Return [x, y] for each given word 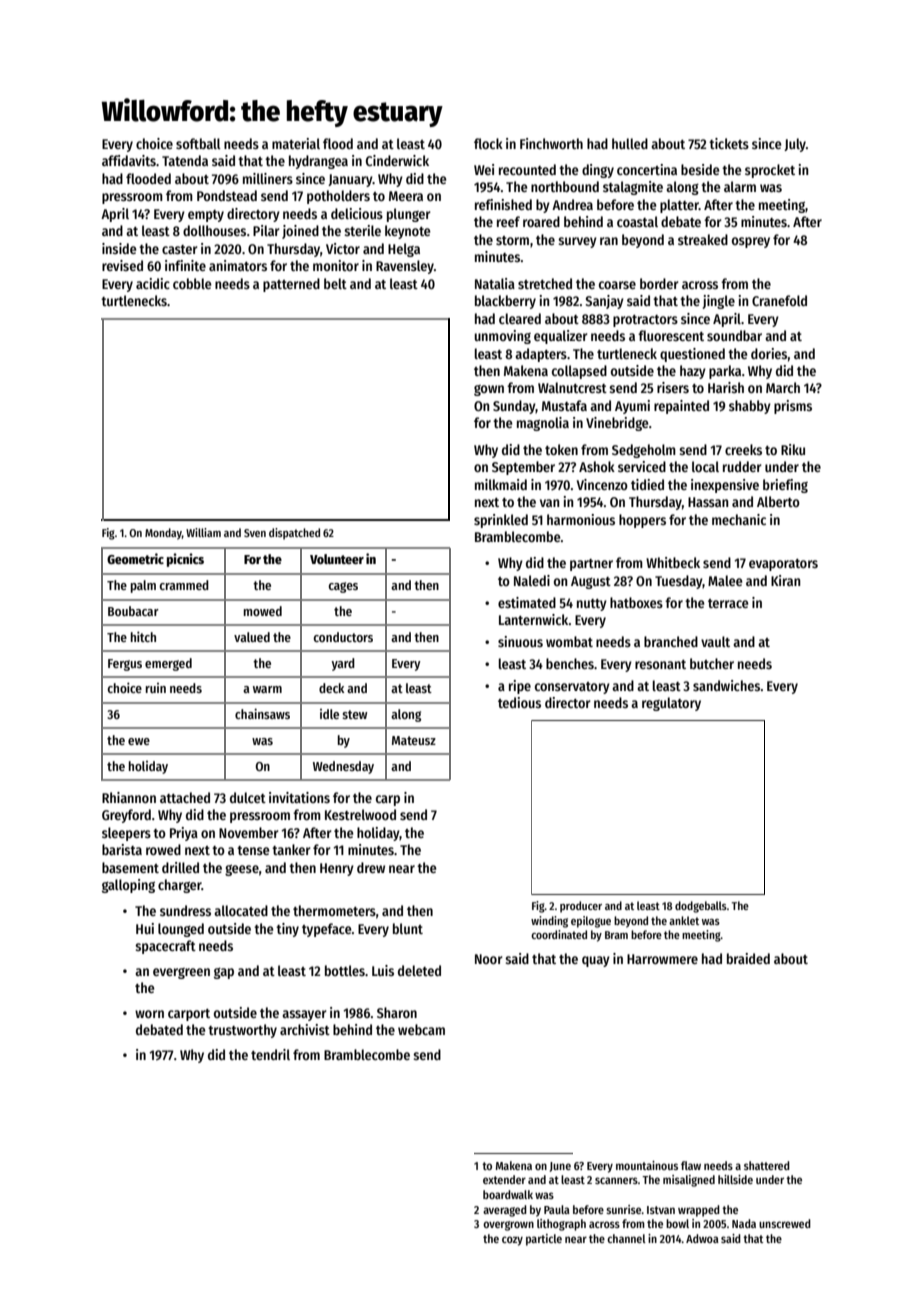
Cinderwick [397, 160]
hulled [630, 143]
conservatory [572, 688]
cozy [512, 1241]
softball [198, 143]
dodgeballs [701, 907]
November [249, 832]
